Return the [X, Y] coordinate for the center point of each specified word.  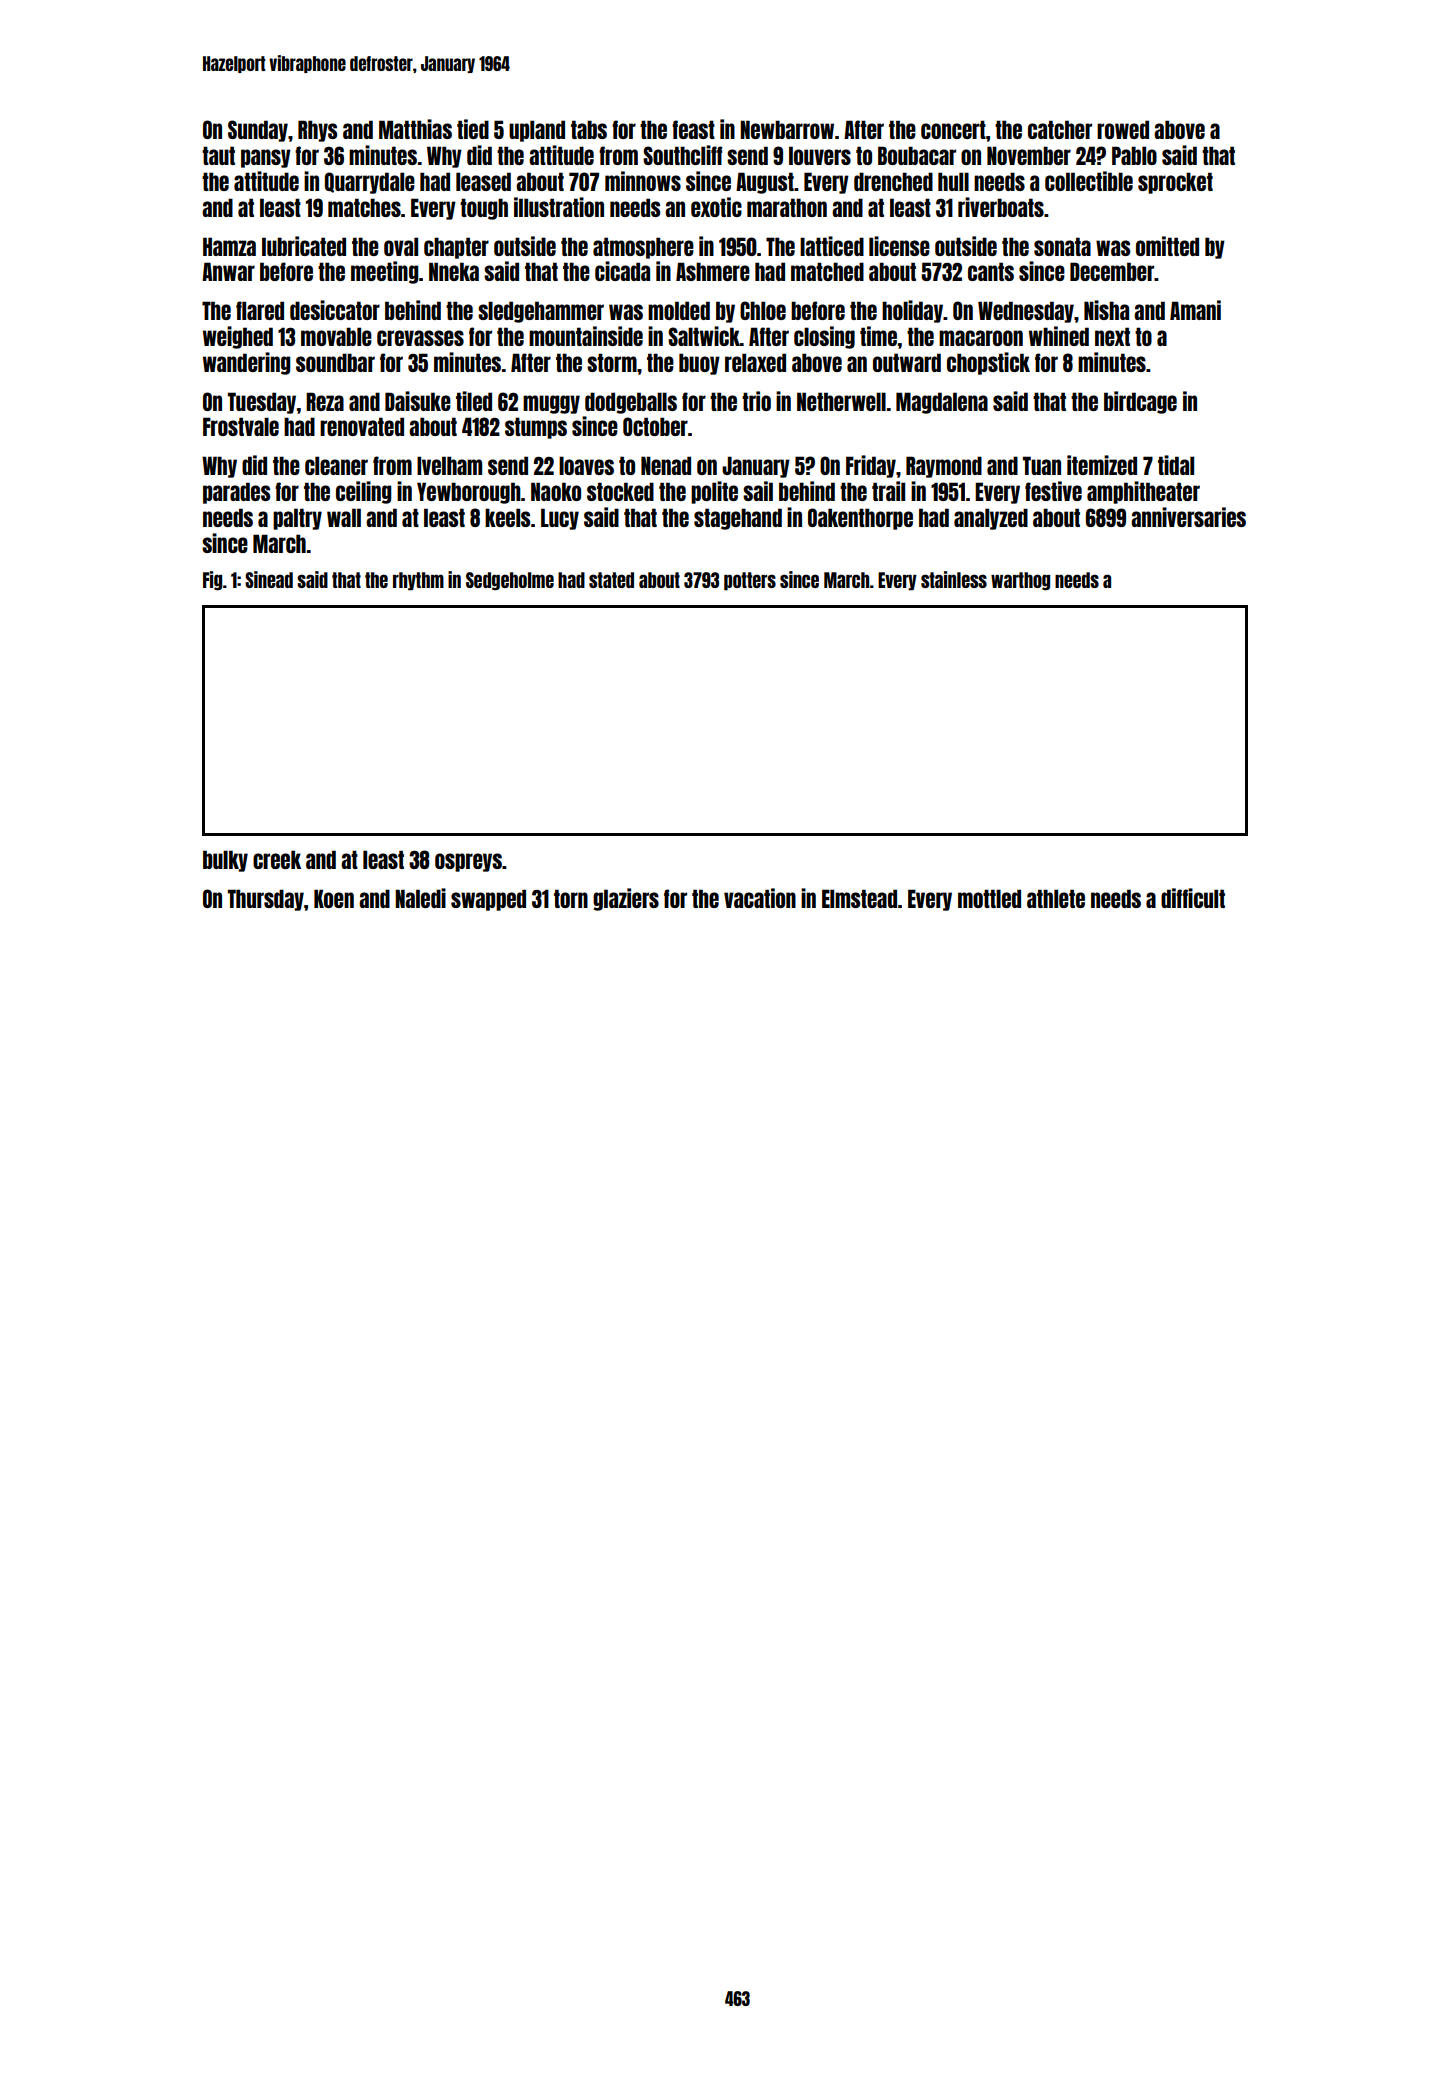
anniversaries [1188, 517]
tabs [589, 129]
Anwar [228, 271]
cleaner [336, 465]
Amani [1195, 310]
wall [344, 517]
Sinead [269, 579]
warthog [1020, 581]
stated [611, 580]
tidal [1176, 465]
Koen [334, 898]
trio [756, 401]
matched [827, 271]
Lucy [560, 519]
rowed [1123, 129]
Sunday [258, 131]
